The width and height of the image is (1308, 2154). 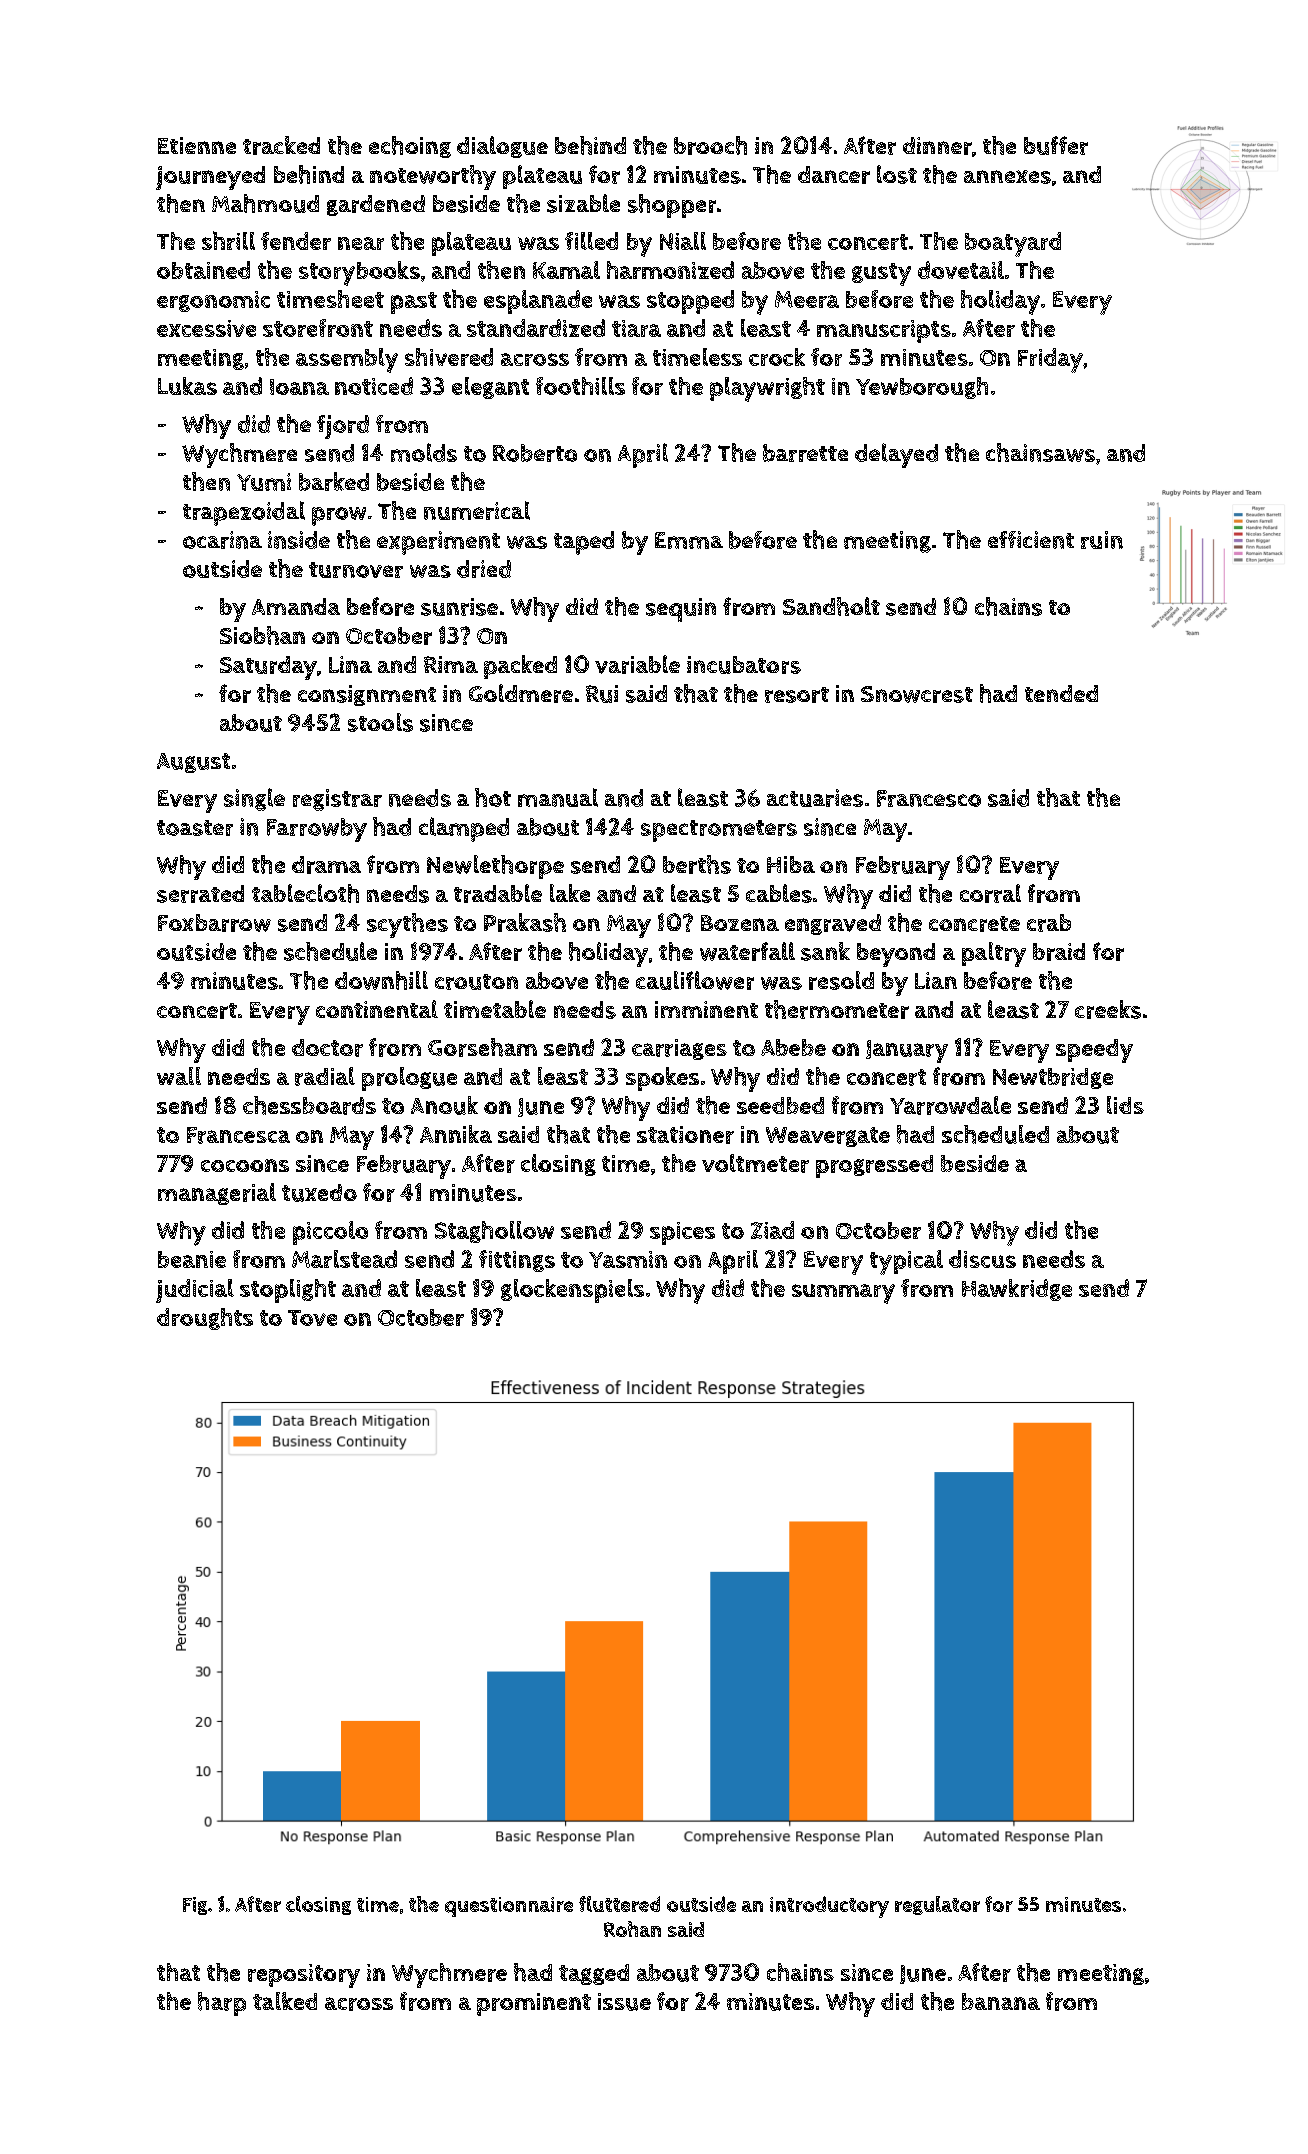 I want to click on issue, so click(x=624, y=2002).
